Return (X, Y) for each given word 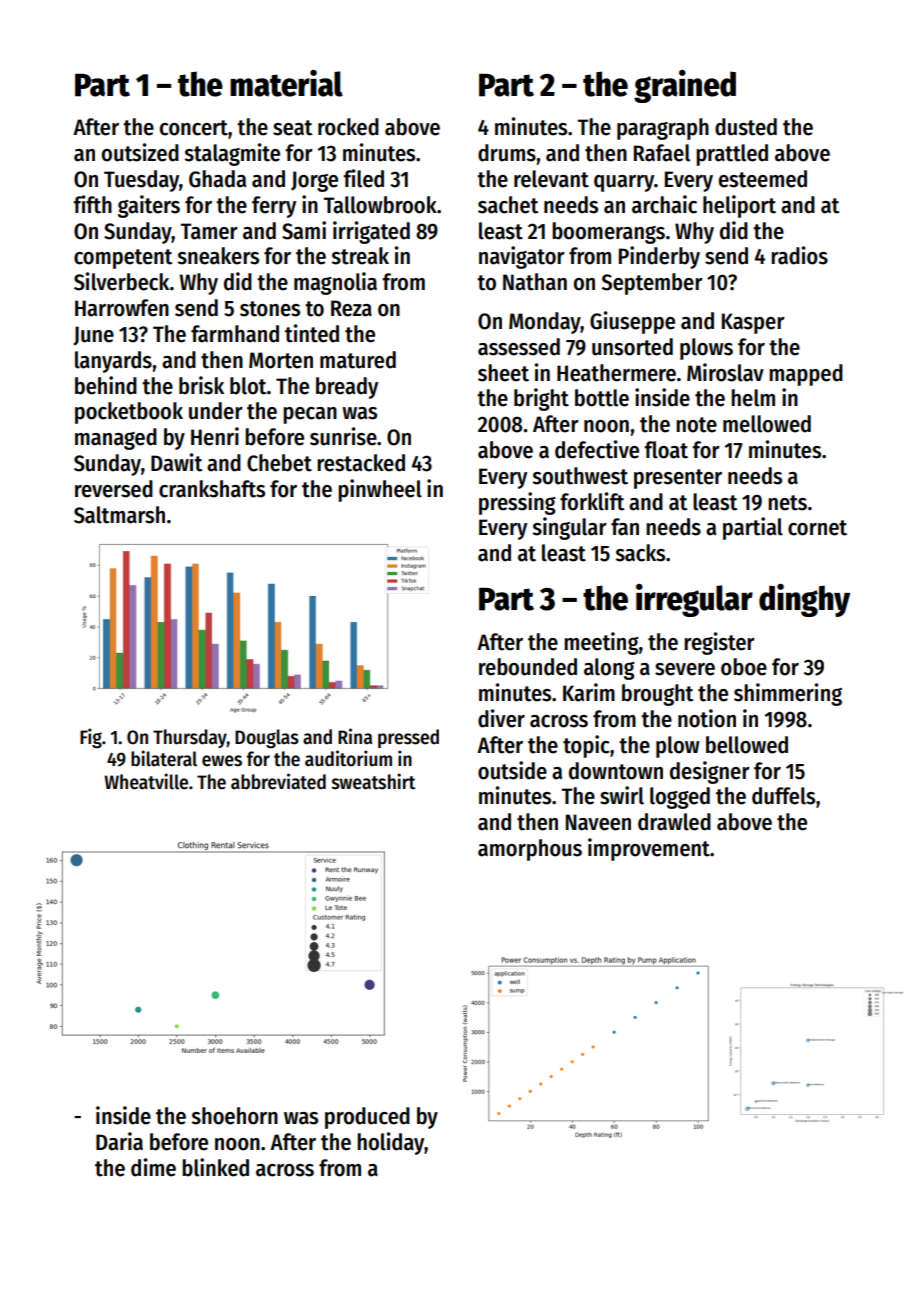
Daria (119, 1141)
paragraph (663, 129)
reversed (114, 489)
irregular (694, 600)
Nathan (535, 282)
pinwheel (380, 490)
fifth (92, 204)
